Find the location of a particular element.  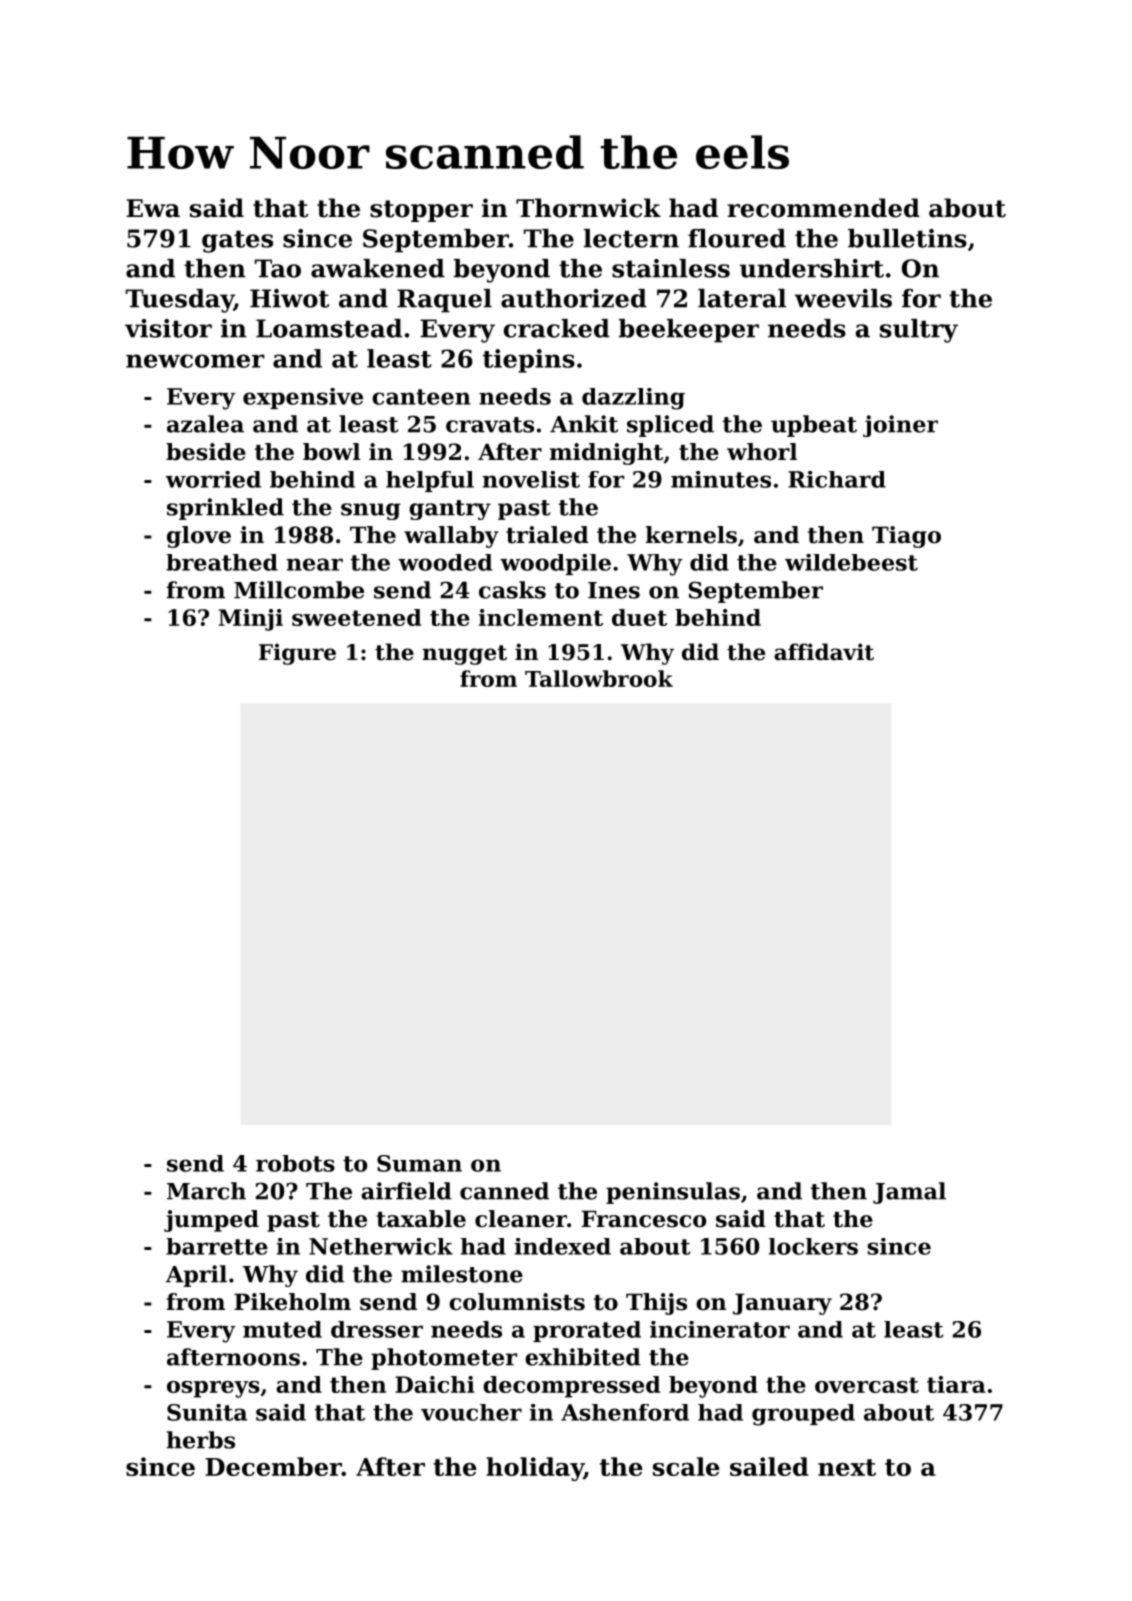

undershirt is located at coordinates (812, 268).
